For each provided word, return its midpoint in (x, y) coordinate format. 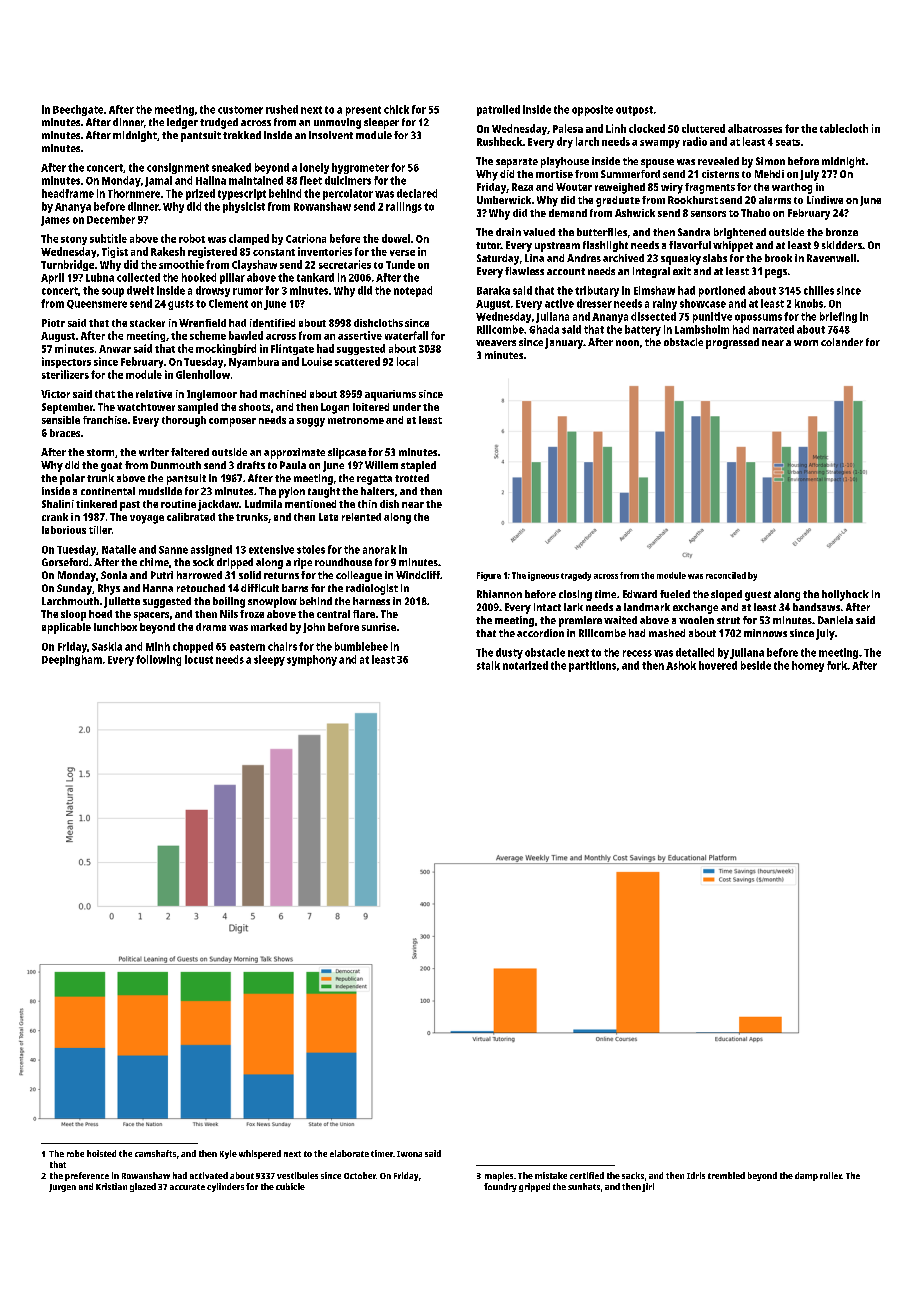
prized (200, 194)
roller (831, 1175)
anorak (379, 549)
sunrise (379, 627)
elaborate (349, 1153)
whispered (260, 1154)
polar (72, 479)
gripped (534, 1187)
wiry (672, 188)
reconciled (726, 575)
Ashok (681, 665)
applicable (66, 628)
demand (568, 213)
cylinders (225, 1187)
